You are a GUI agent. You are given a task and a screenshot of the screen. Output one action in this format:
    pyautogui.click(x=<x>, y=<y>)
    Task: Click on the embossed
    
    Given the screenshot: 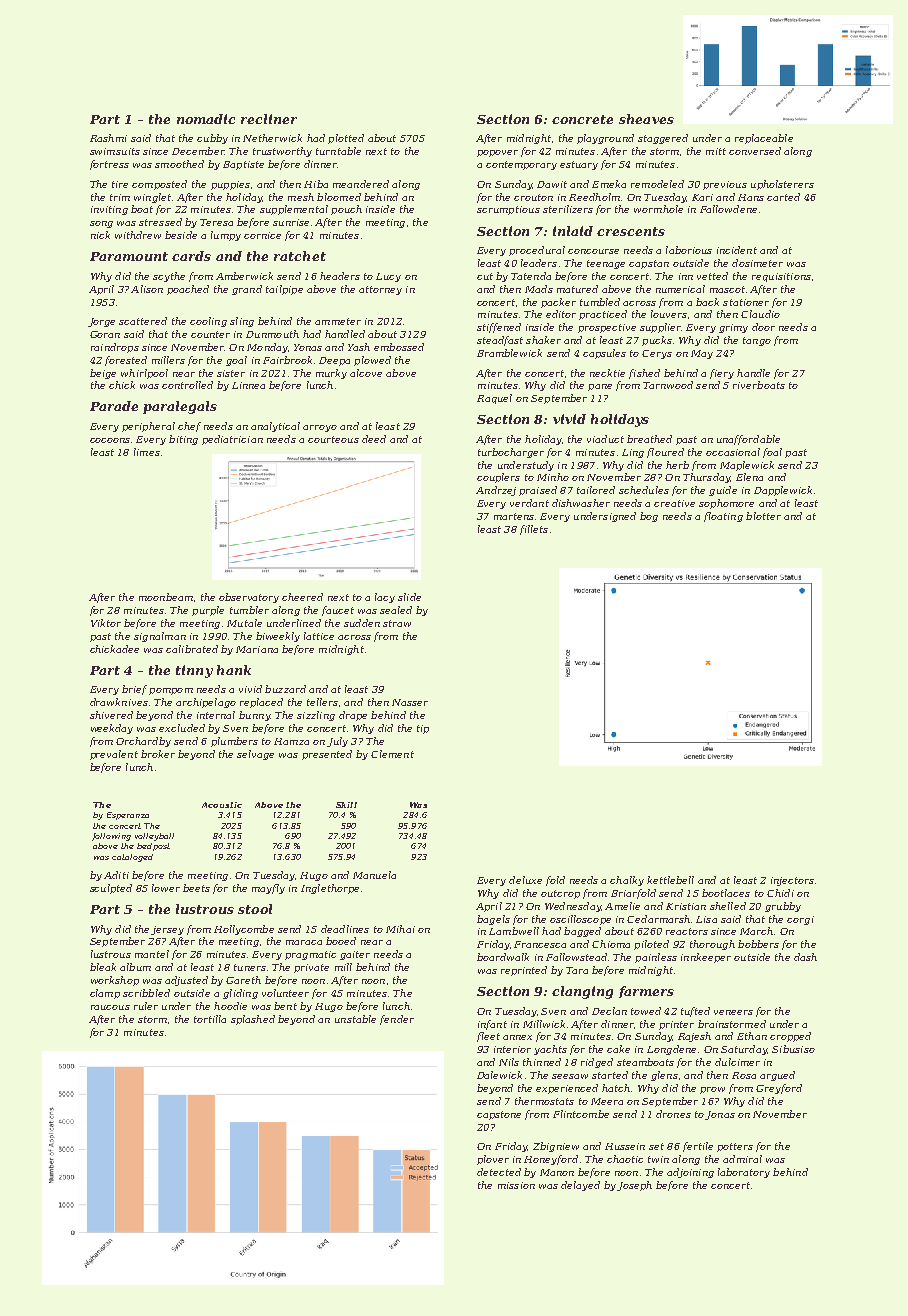 What is the action you would take?
    pyautogui.click(x=399, y=347)
